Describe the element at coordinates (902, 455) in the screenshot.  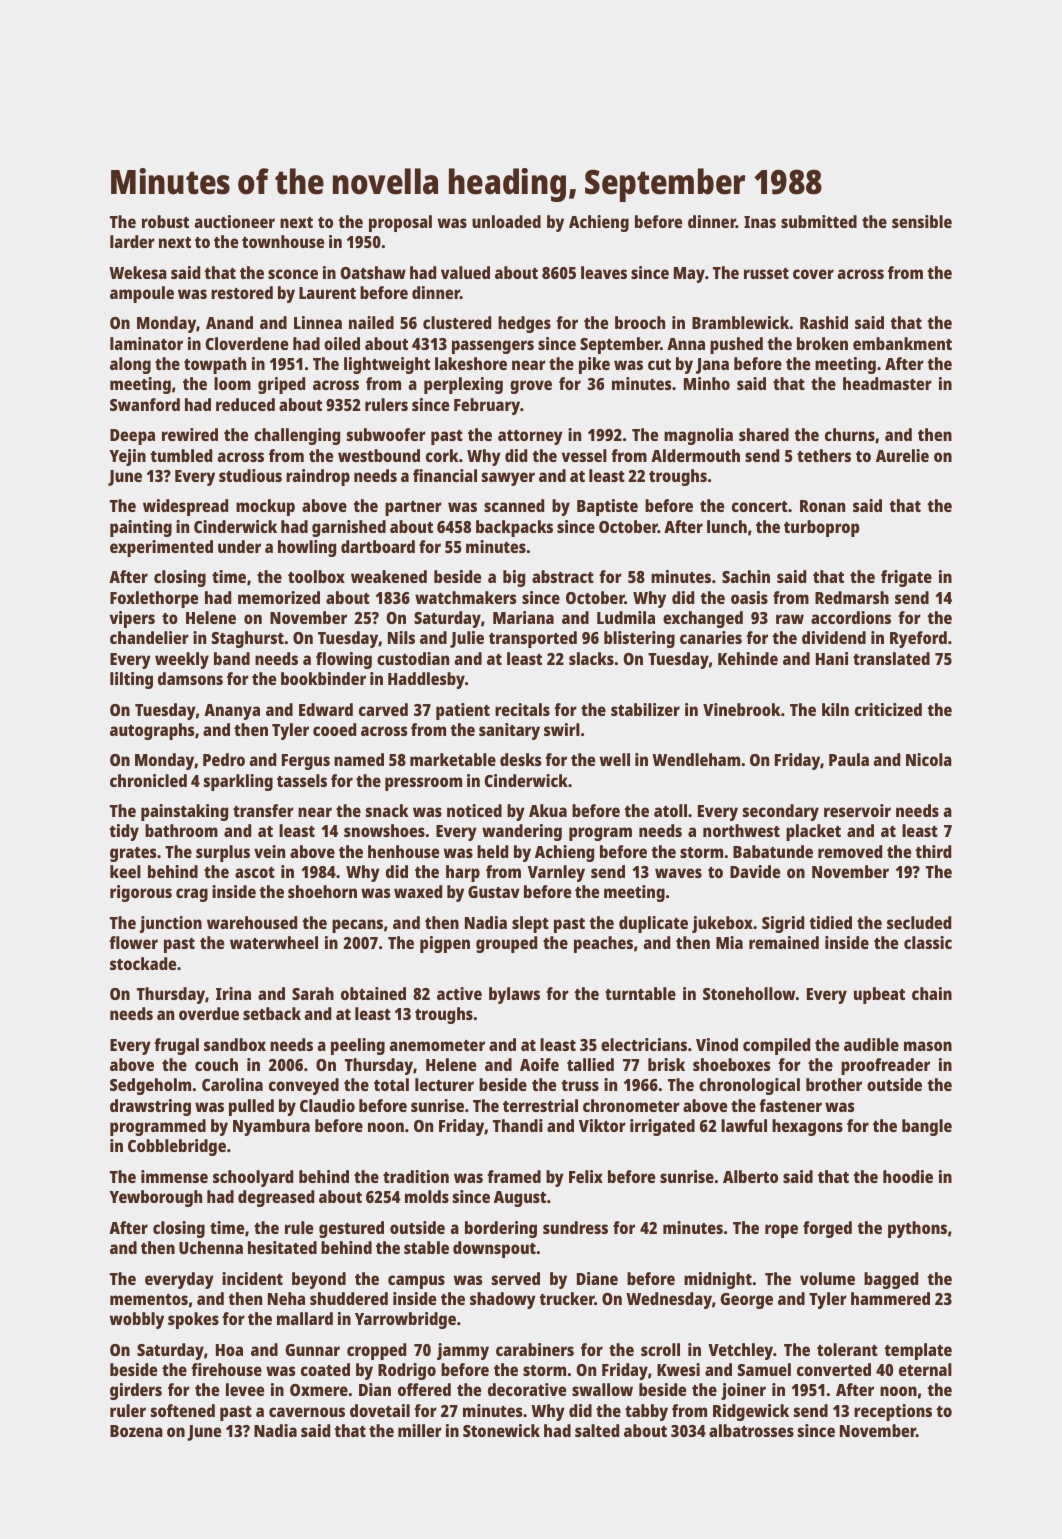
I see `Aurelie` at that location.
